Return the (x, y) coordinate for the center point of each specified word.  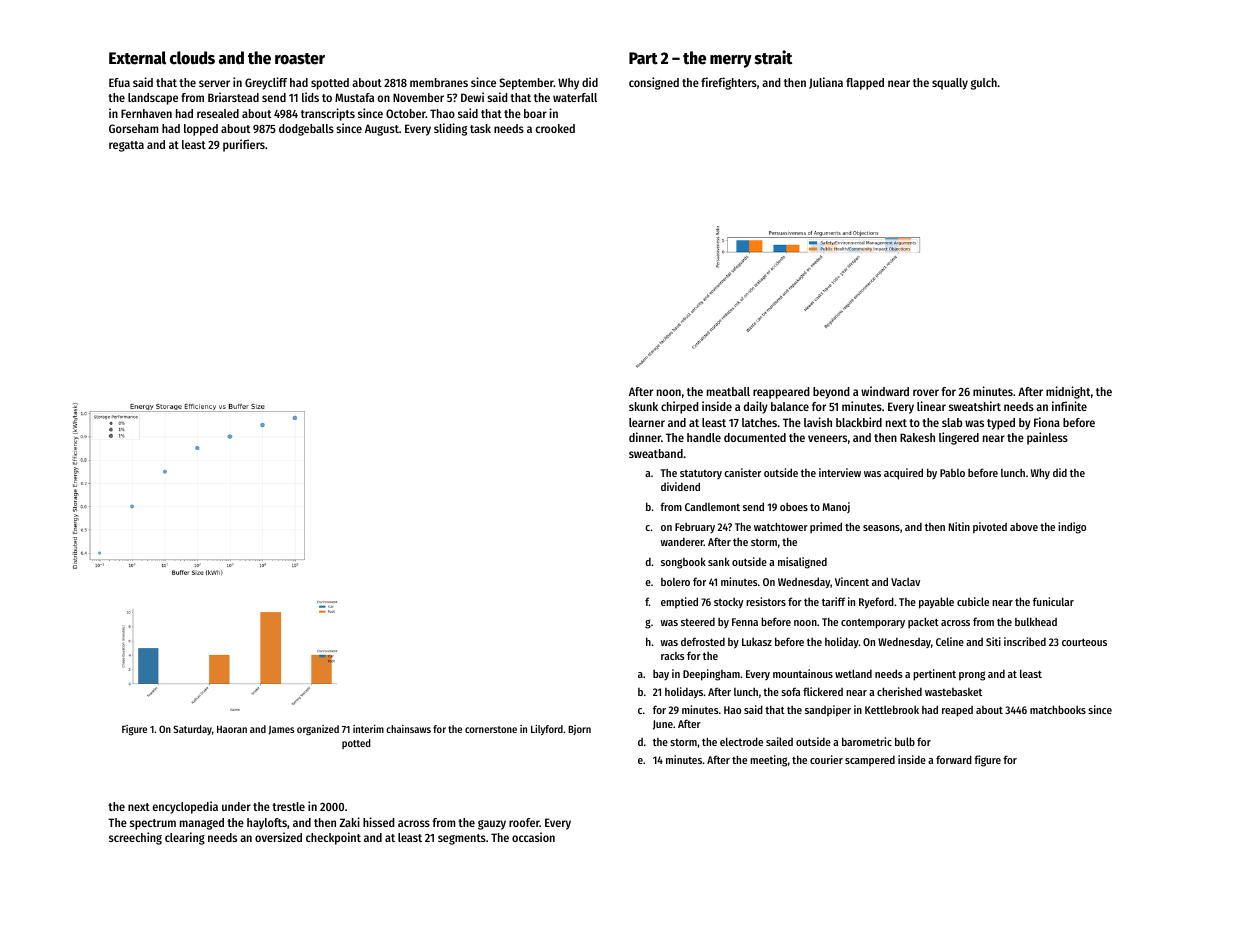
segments (462, 839)
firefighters (729, 83)
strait (773, 57)
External (137, 58)
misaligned (802, 563)
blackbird (859, 422)
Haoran (232, 729)
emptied (679, 603)
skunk (643, 406)
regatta (126, 146)
